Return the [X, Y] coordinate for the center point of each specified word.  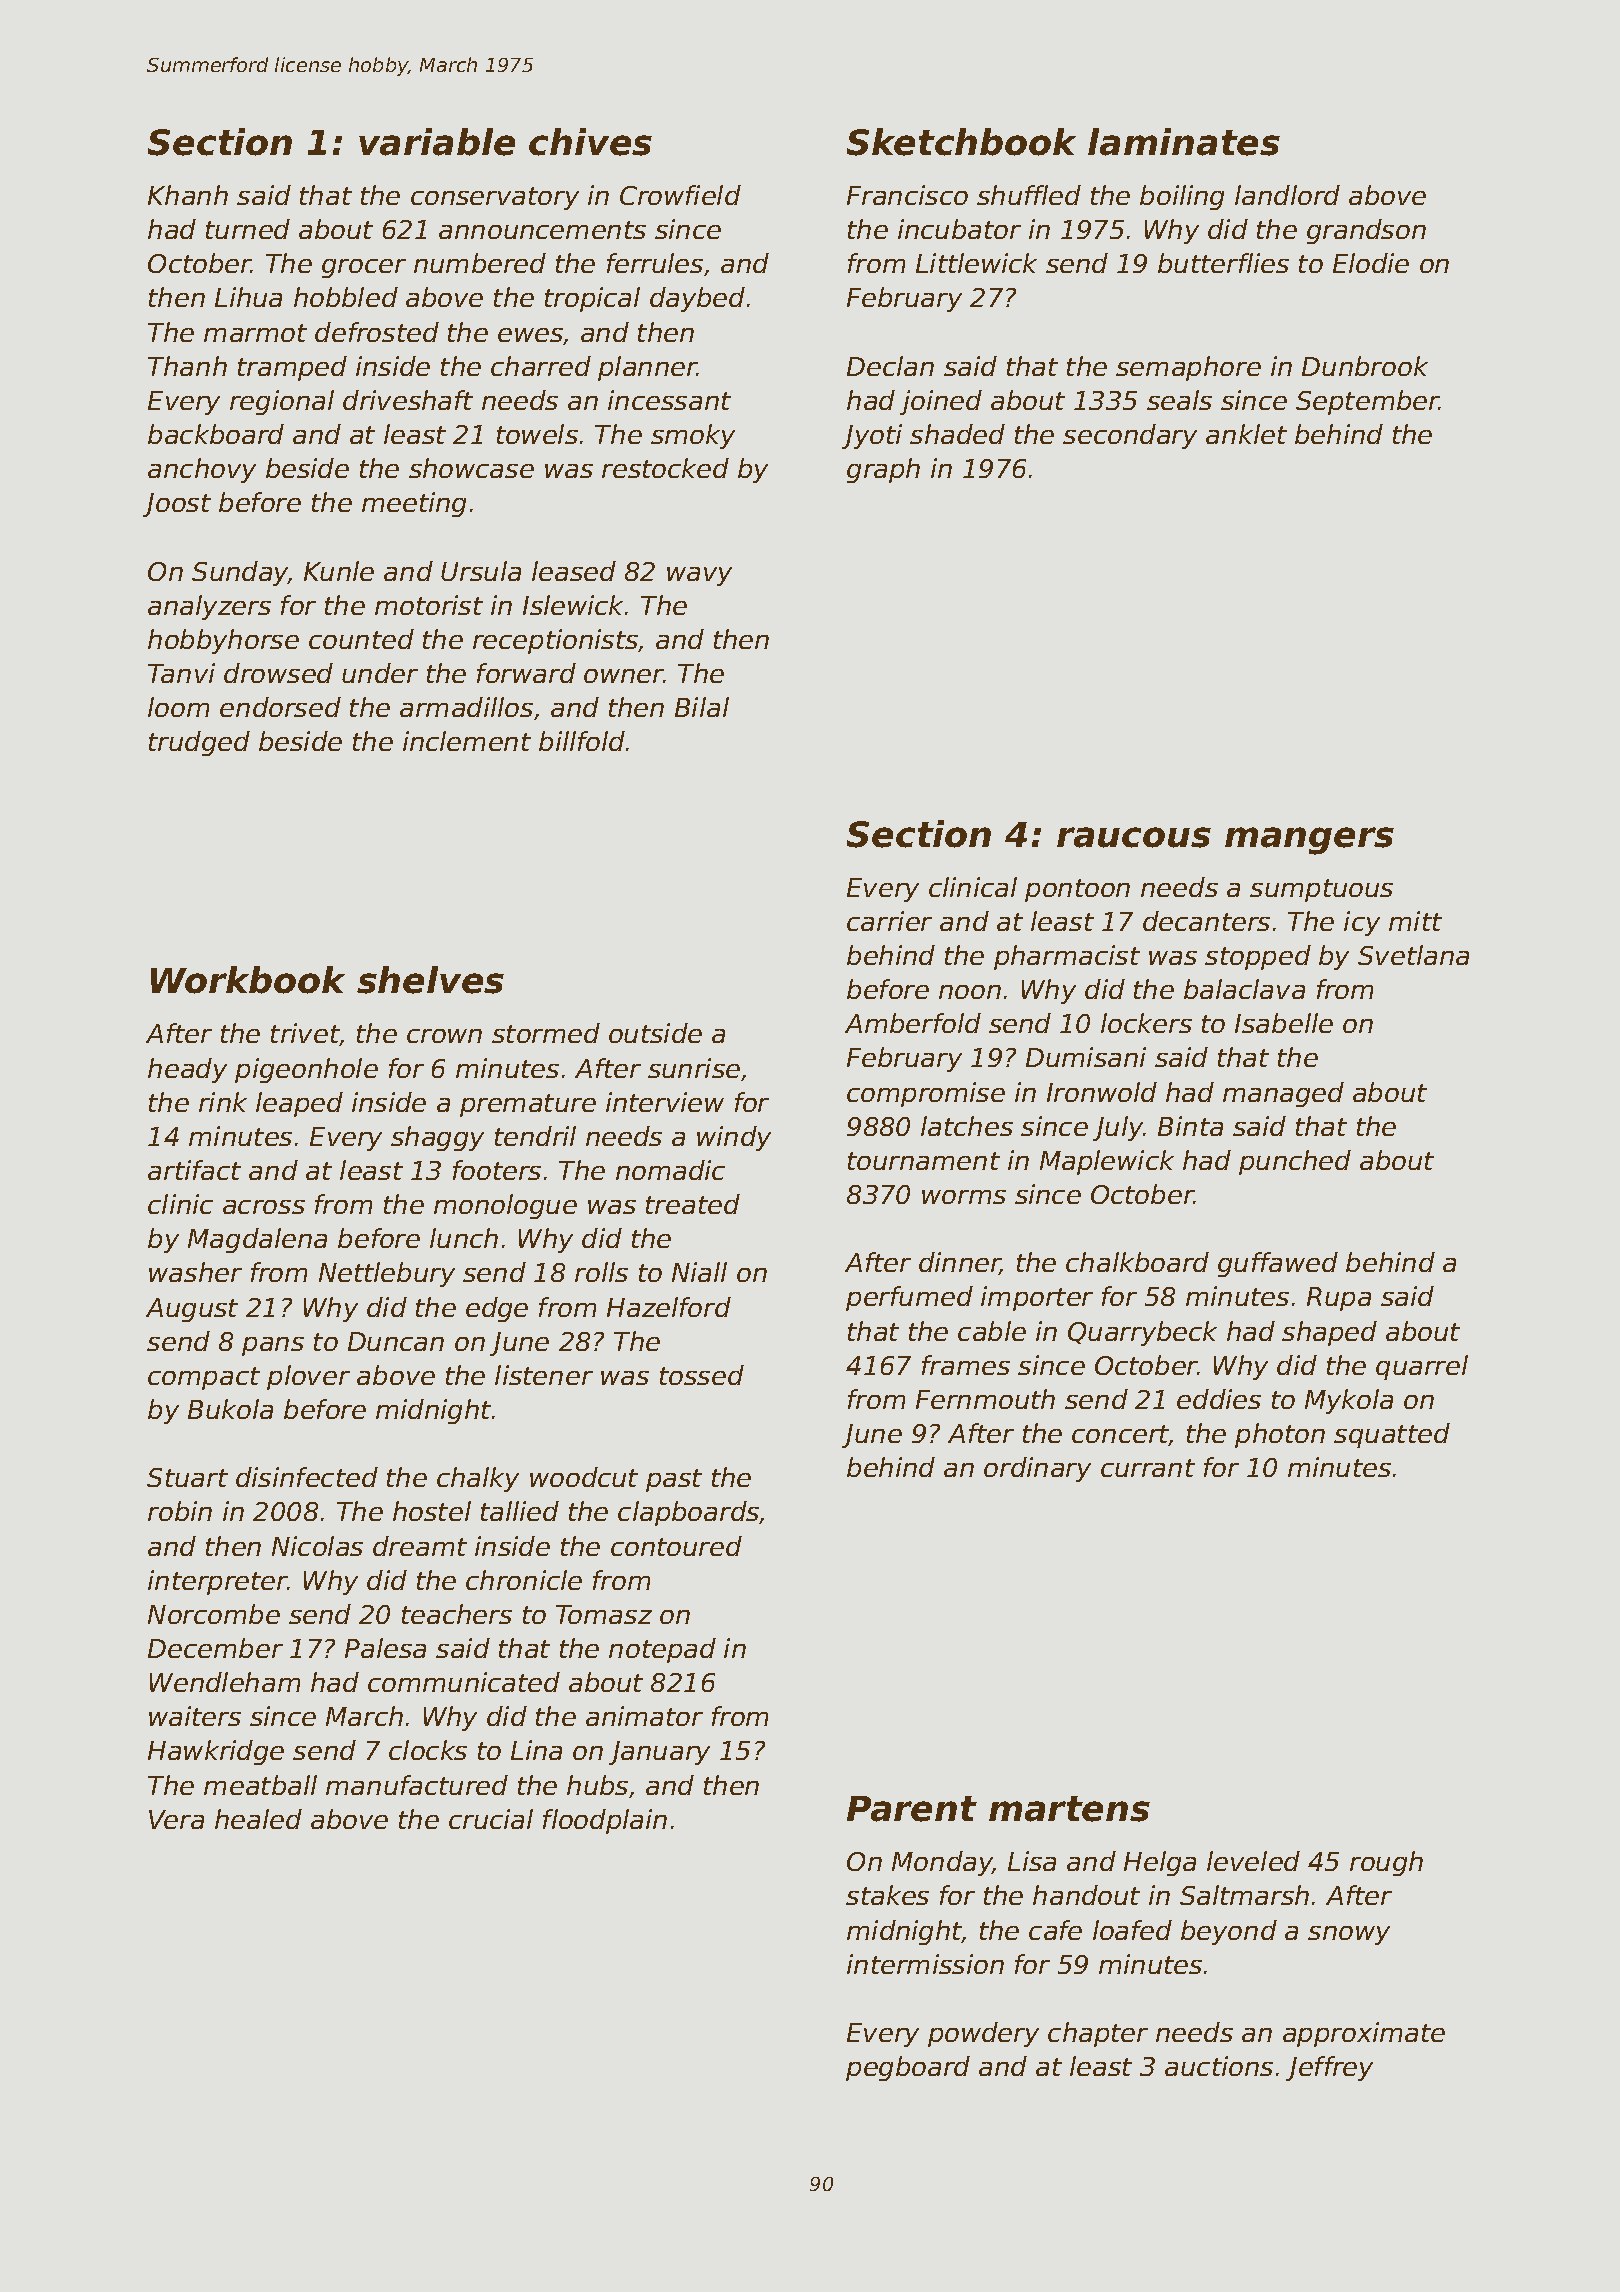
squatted [1392, 1435]
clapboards [689, 1513]
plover [308, 1377]
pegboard [908, 2068]
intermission [925, 1964]
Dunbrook [1365, 366]
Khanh [188, 195]
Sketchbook [961, 142]
